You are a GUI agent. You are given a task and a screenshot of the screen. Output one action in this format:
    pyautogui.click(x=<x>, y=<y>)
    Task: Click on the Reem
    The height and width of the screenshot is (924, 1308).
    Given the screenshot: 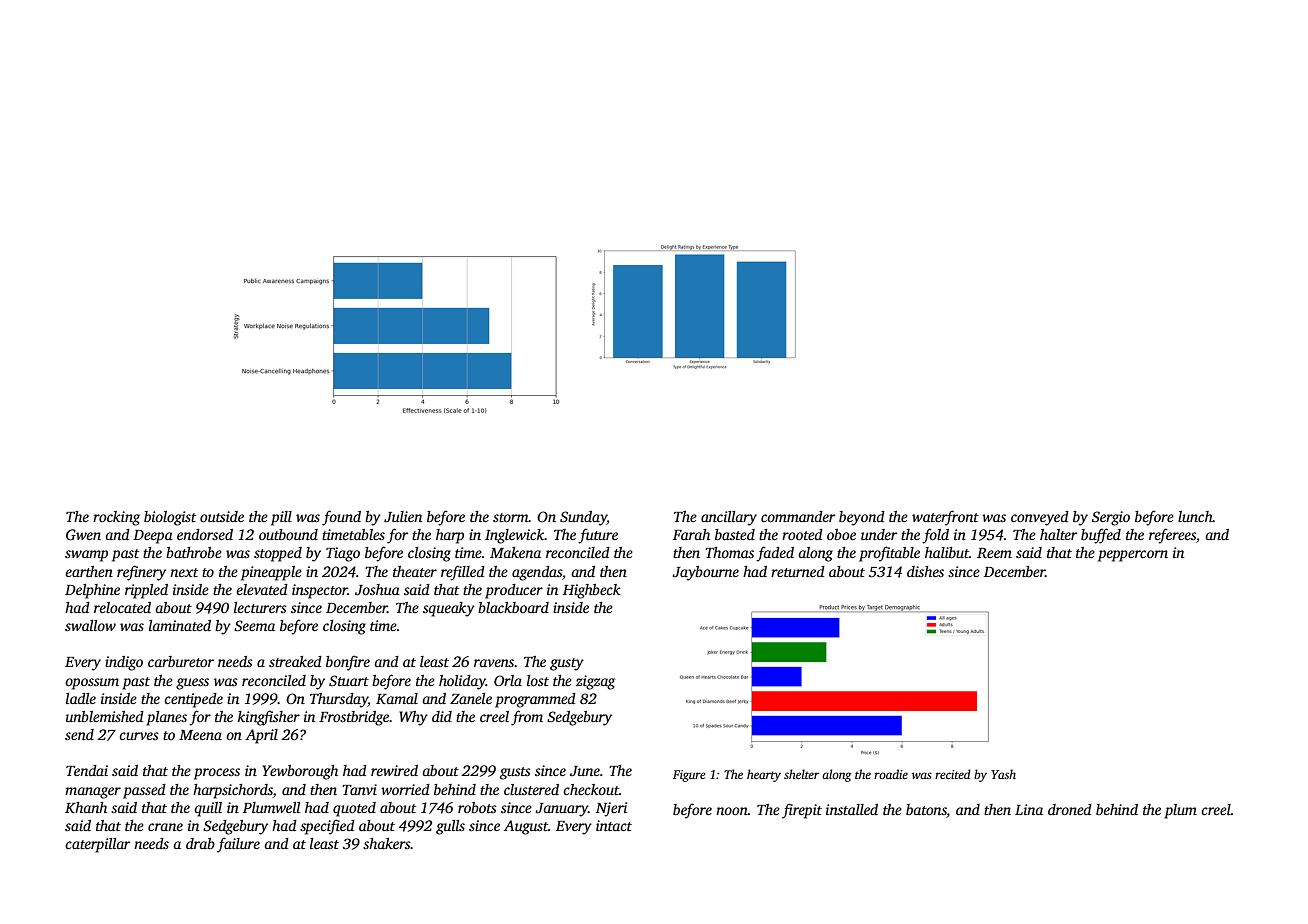 What is the action you would take?
    pyautogui.click(x=994, y=553)
